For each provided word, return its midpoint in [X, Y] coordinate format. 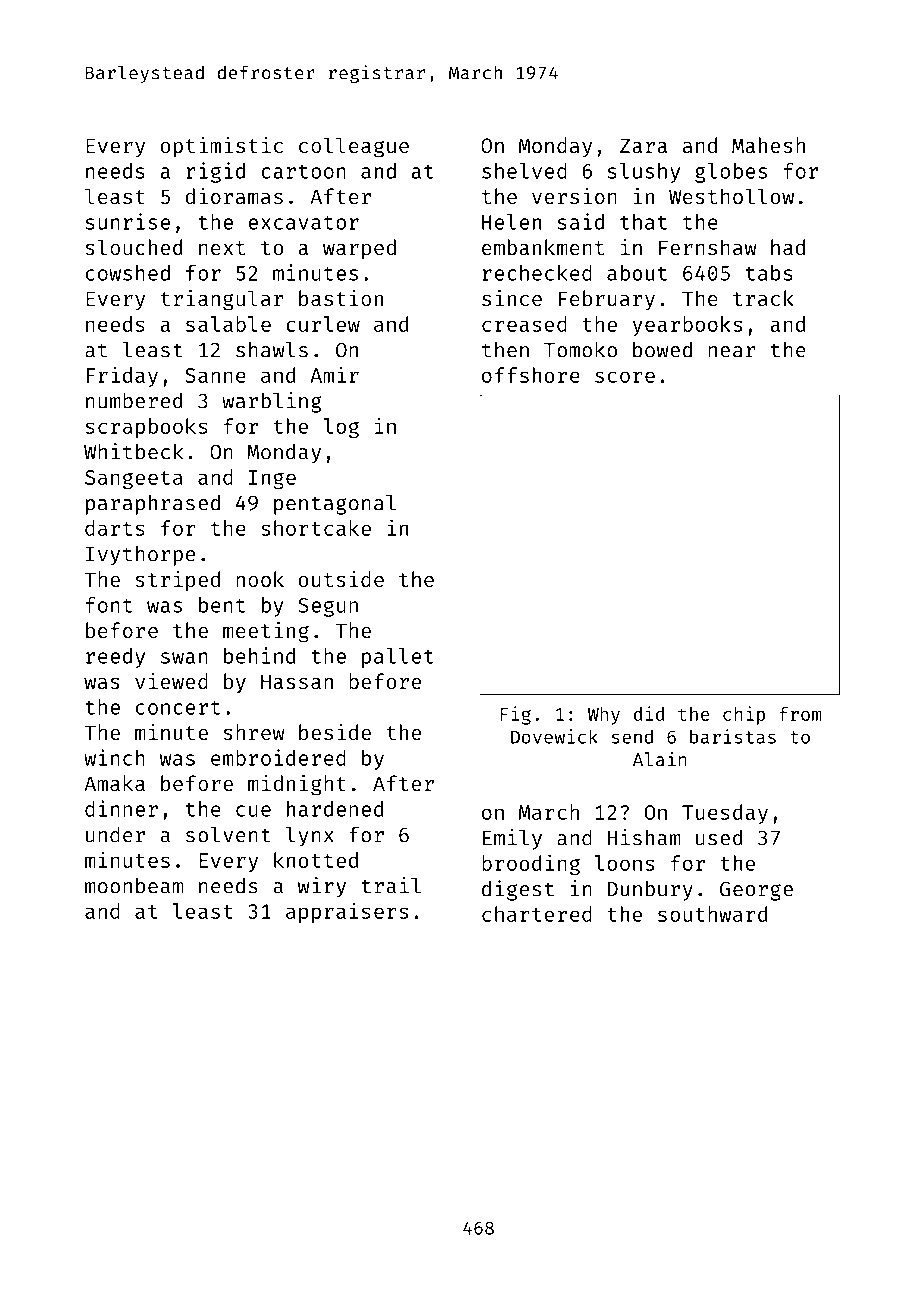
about [637, 273]
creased [524, 324]
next [222, 248]
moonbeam [134, 885]
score [625, 377]
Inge [272, 479]
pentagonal [335, 505]
